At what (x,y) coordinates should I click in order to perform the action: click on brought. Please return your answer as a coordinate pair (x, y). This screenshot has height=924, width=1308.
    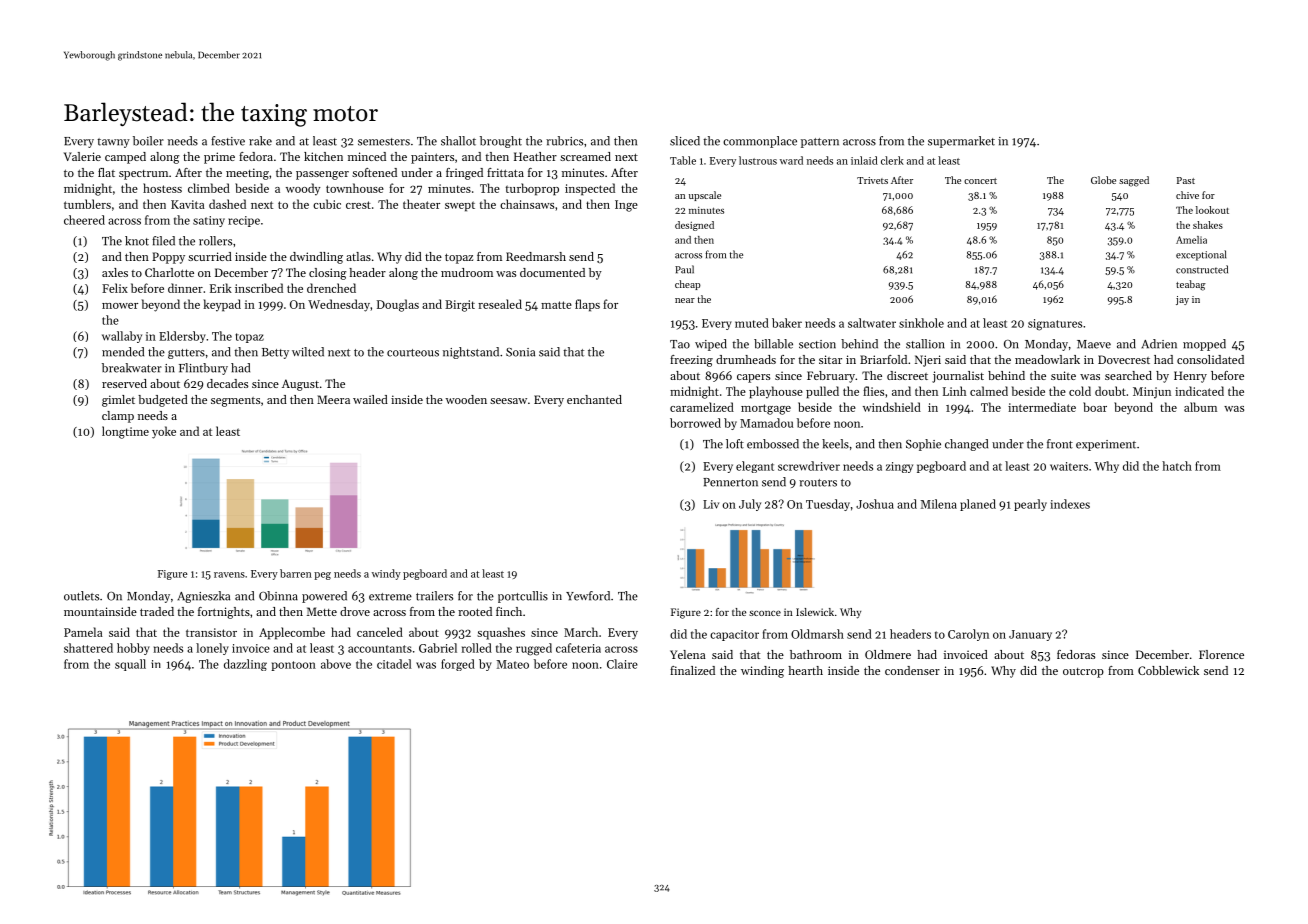
    Looking at the image, I should click on (501, 142).
